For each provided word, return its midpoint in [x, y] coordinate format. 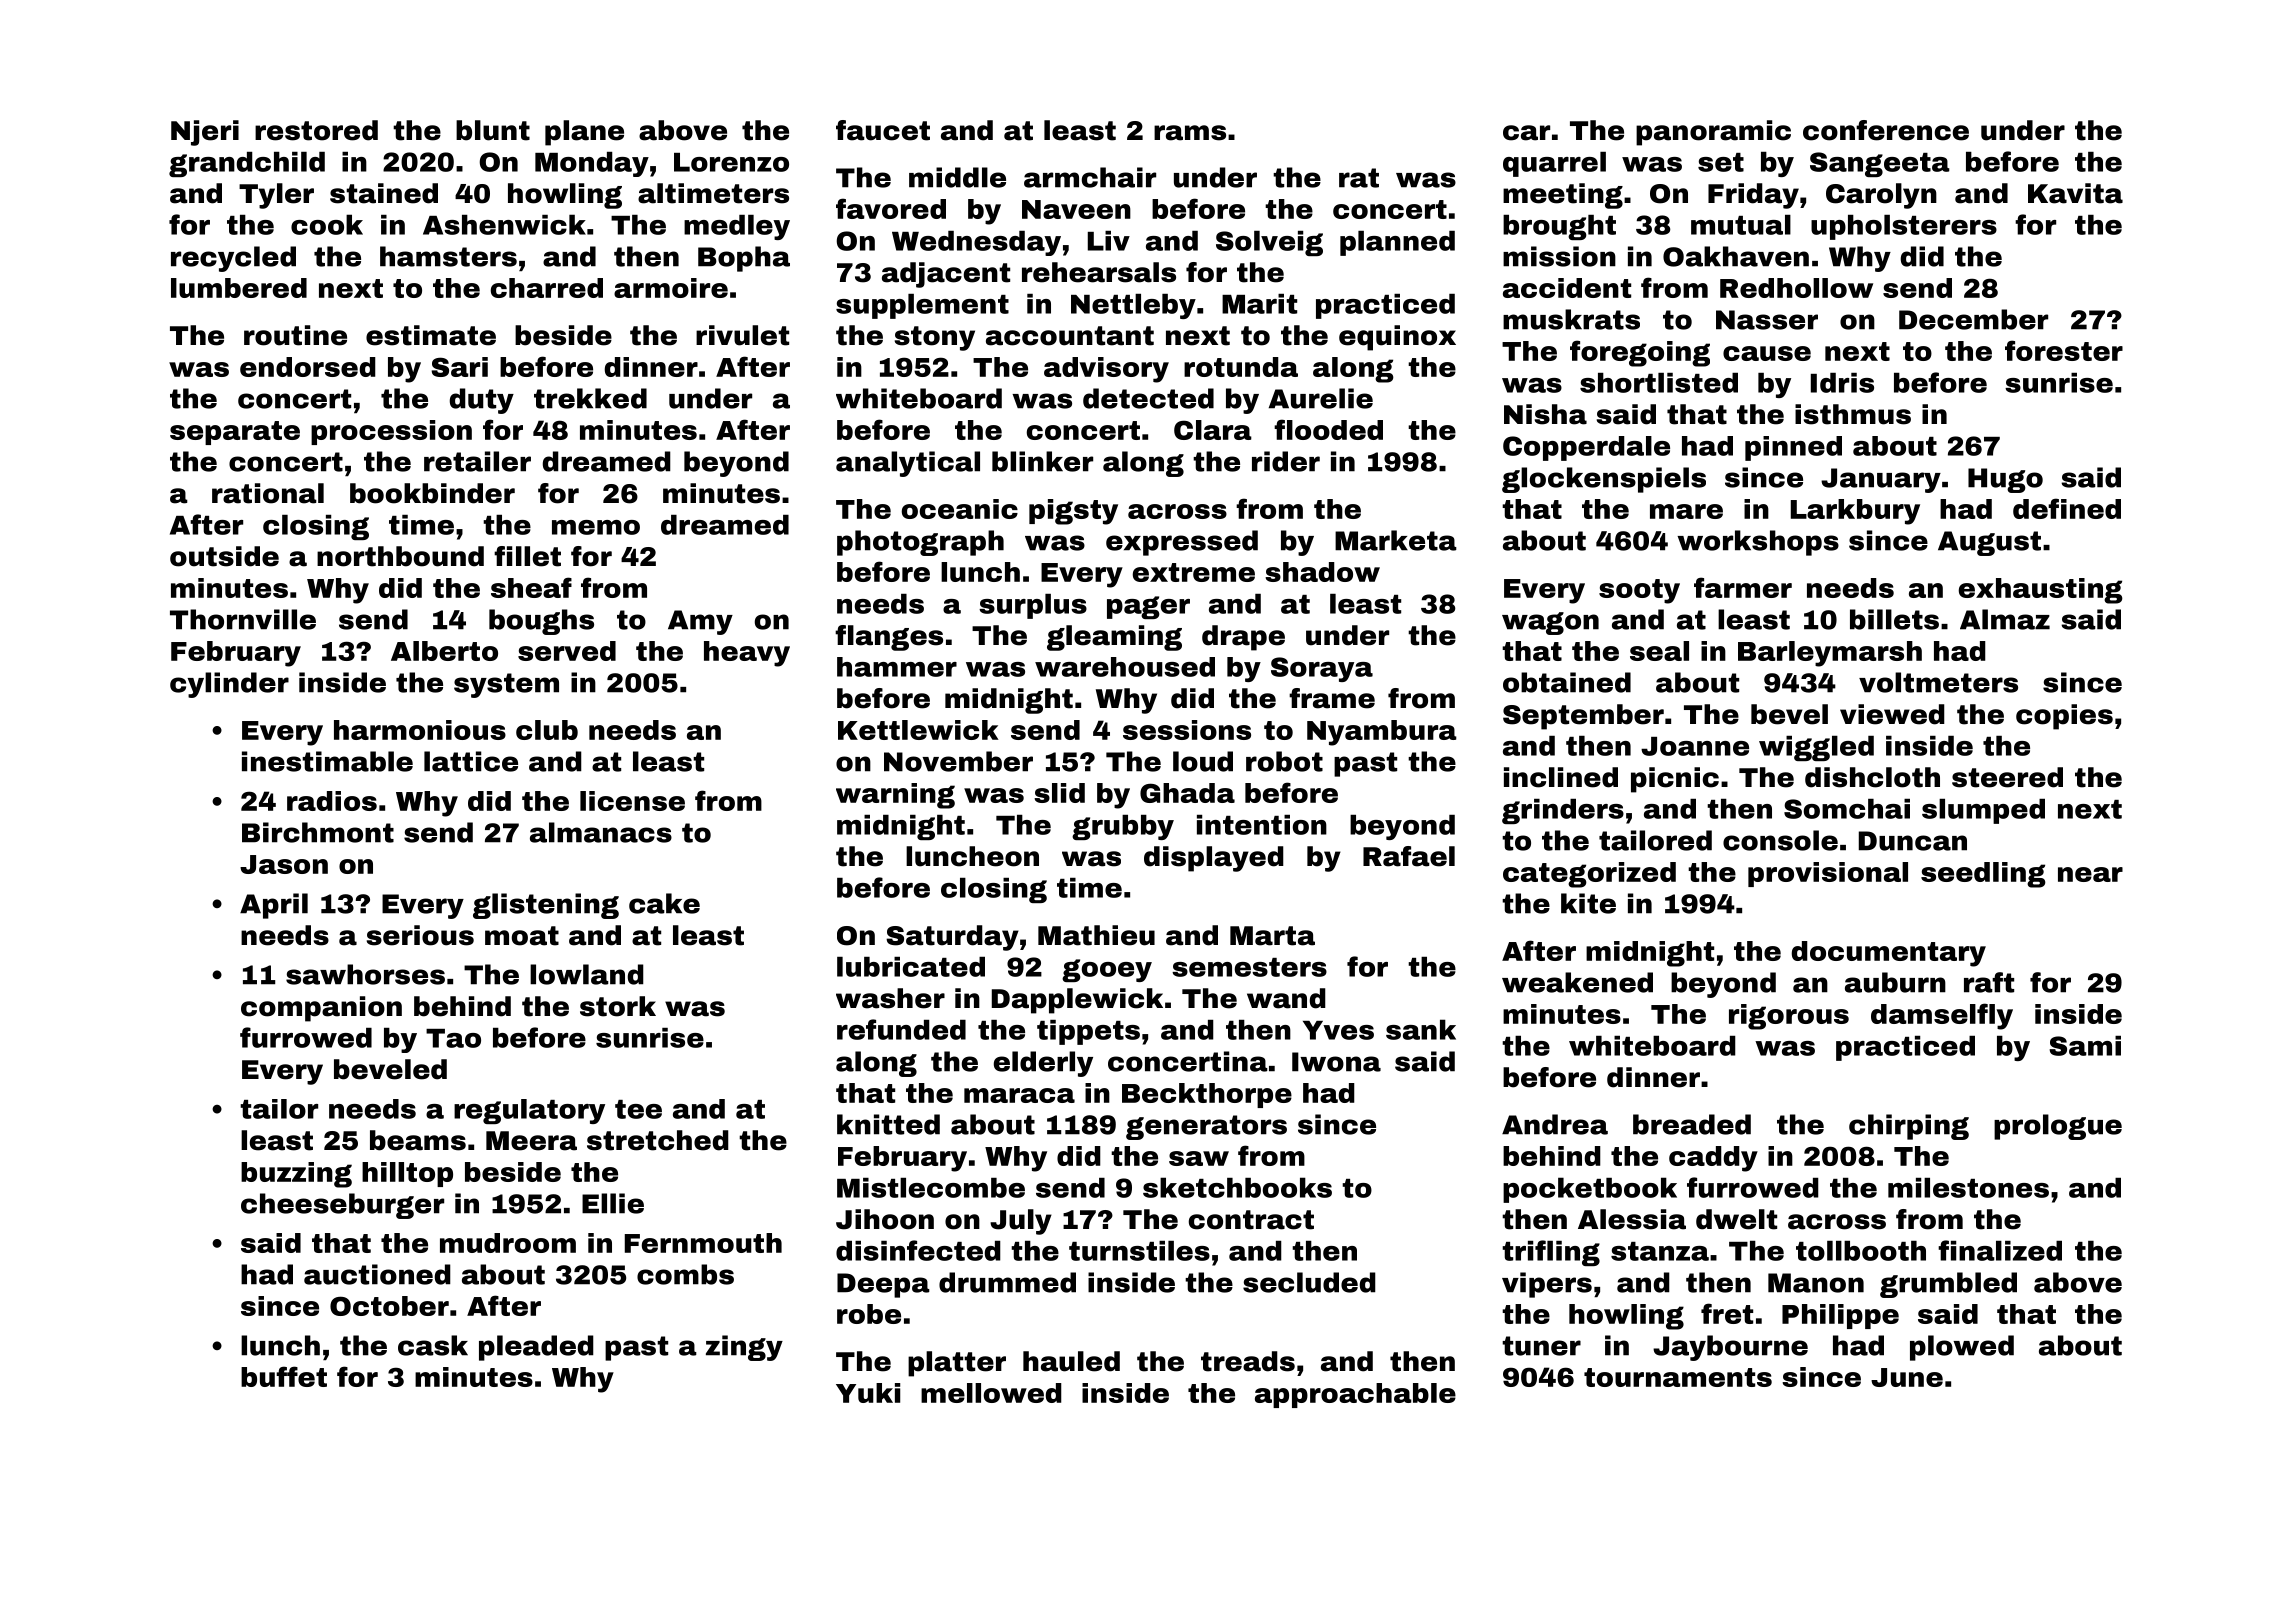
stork [618, 1006]
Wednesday [976, 243]
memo [596, 527]
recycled [233, 259]
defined [2067, 508]
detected [1148, 398]
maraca [1019, 1095]
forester [2064, 350]
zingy [744, 1348]
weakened [1577, 982]
